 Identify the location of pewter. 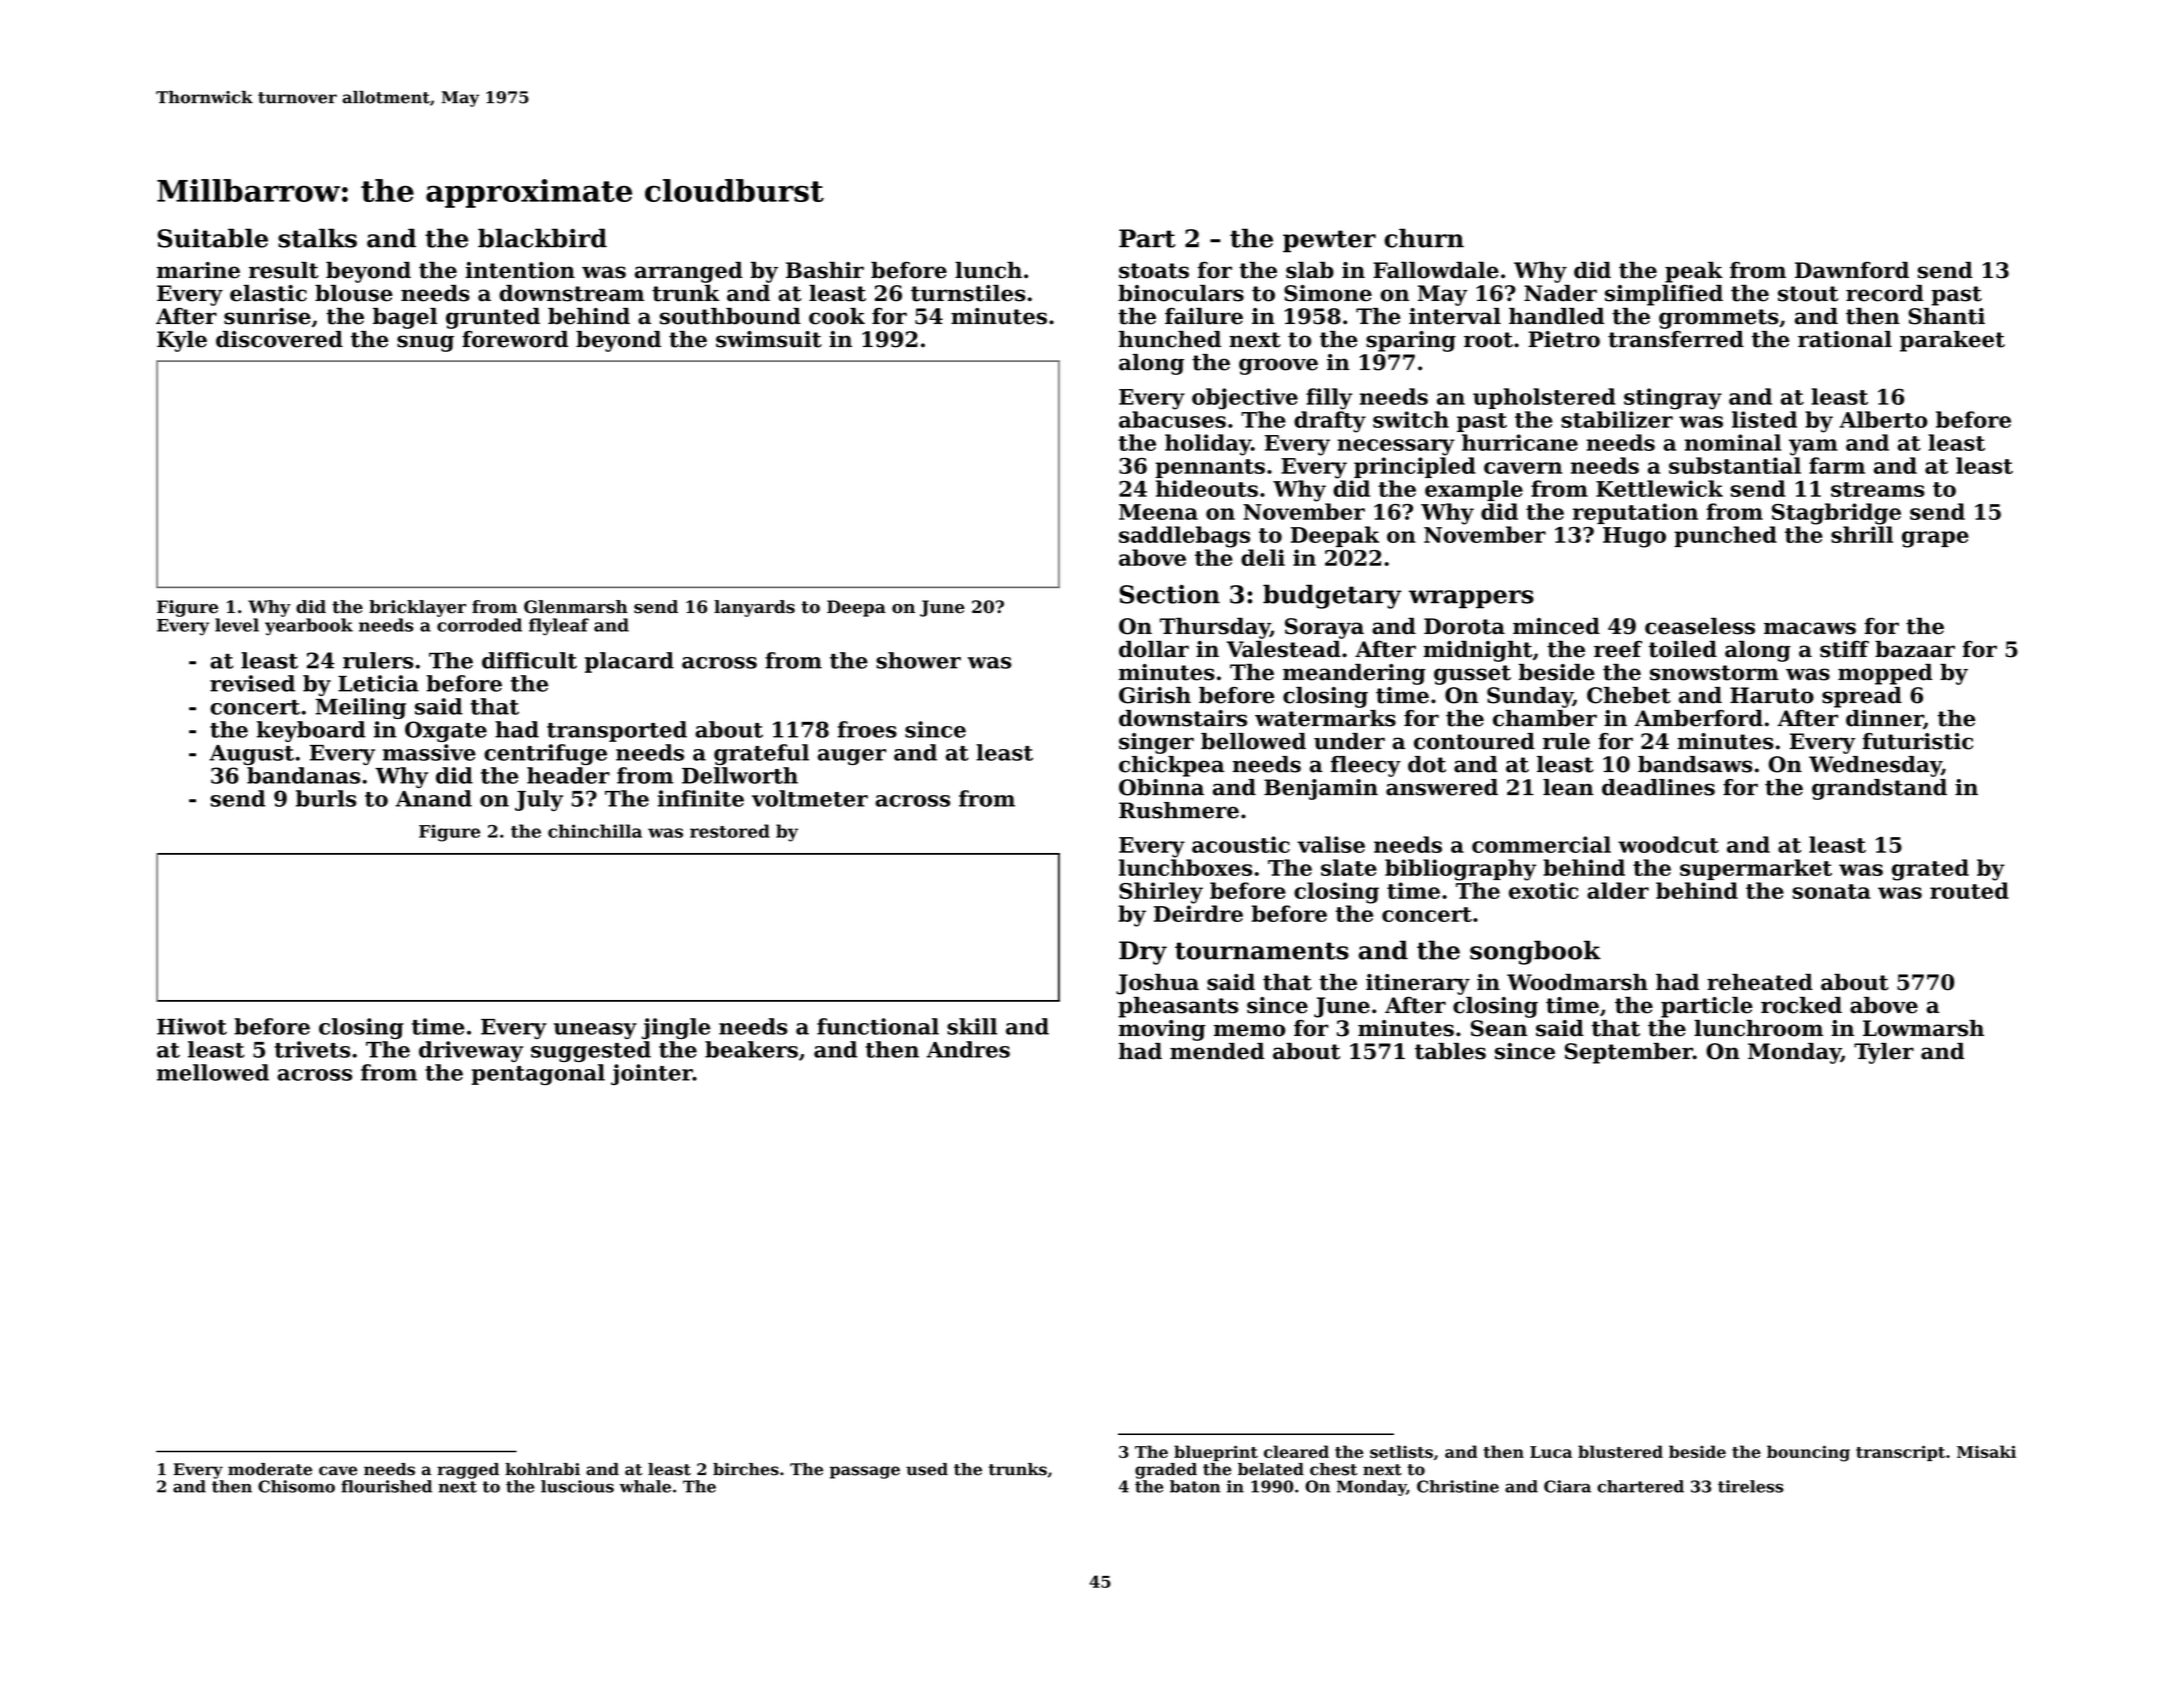
(1329, 241).
